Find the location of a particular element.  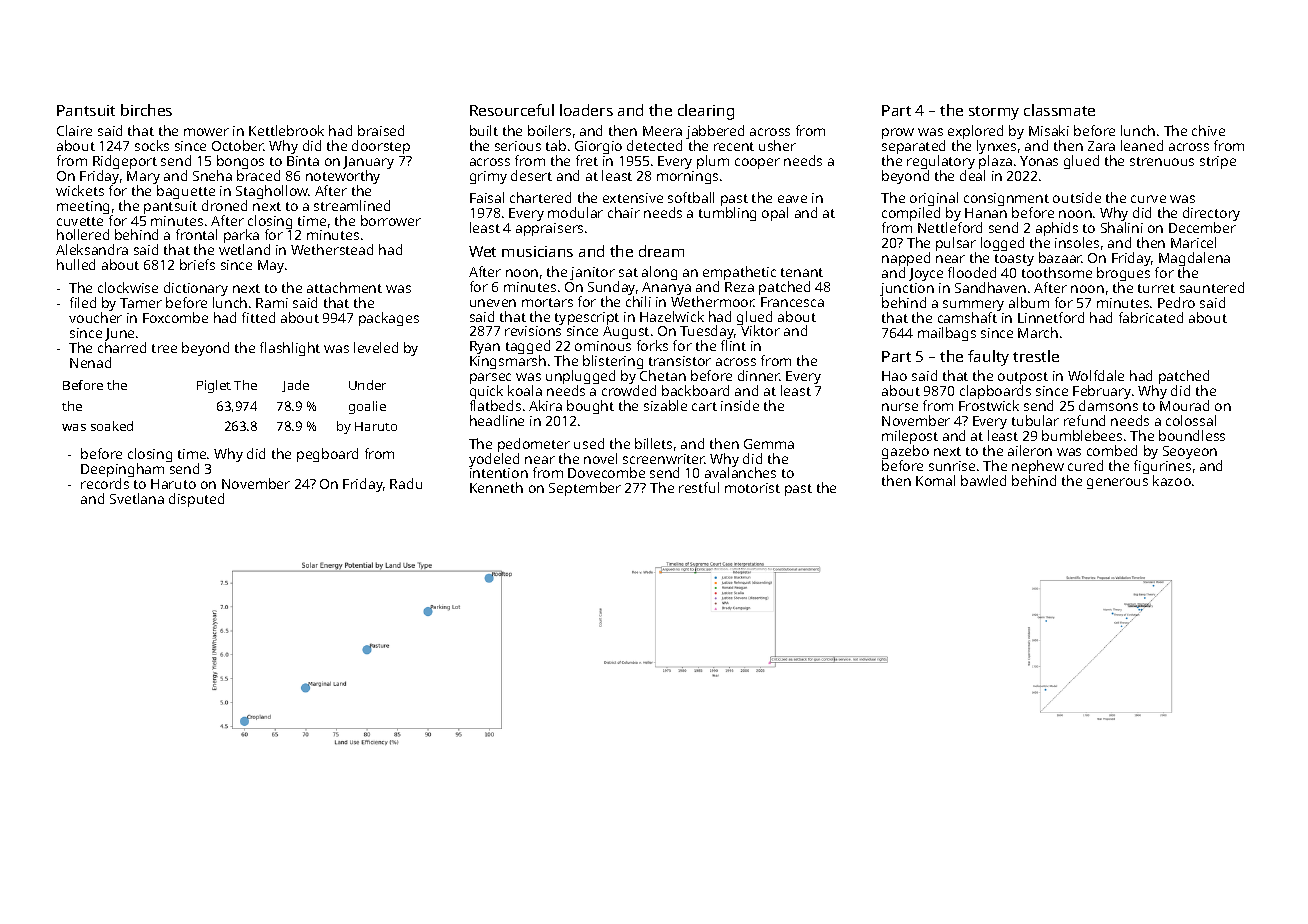

Resourceful is located at coordinates (512, 110).
